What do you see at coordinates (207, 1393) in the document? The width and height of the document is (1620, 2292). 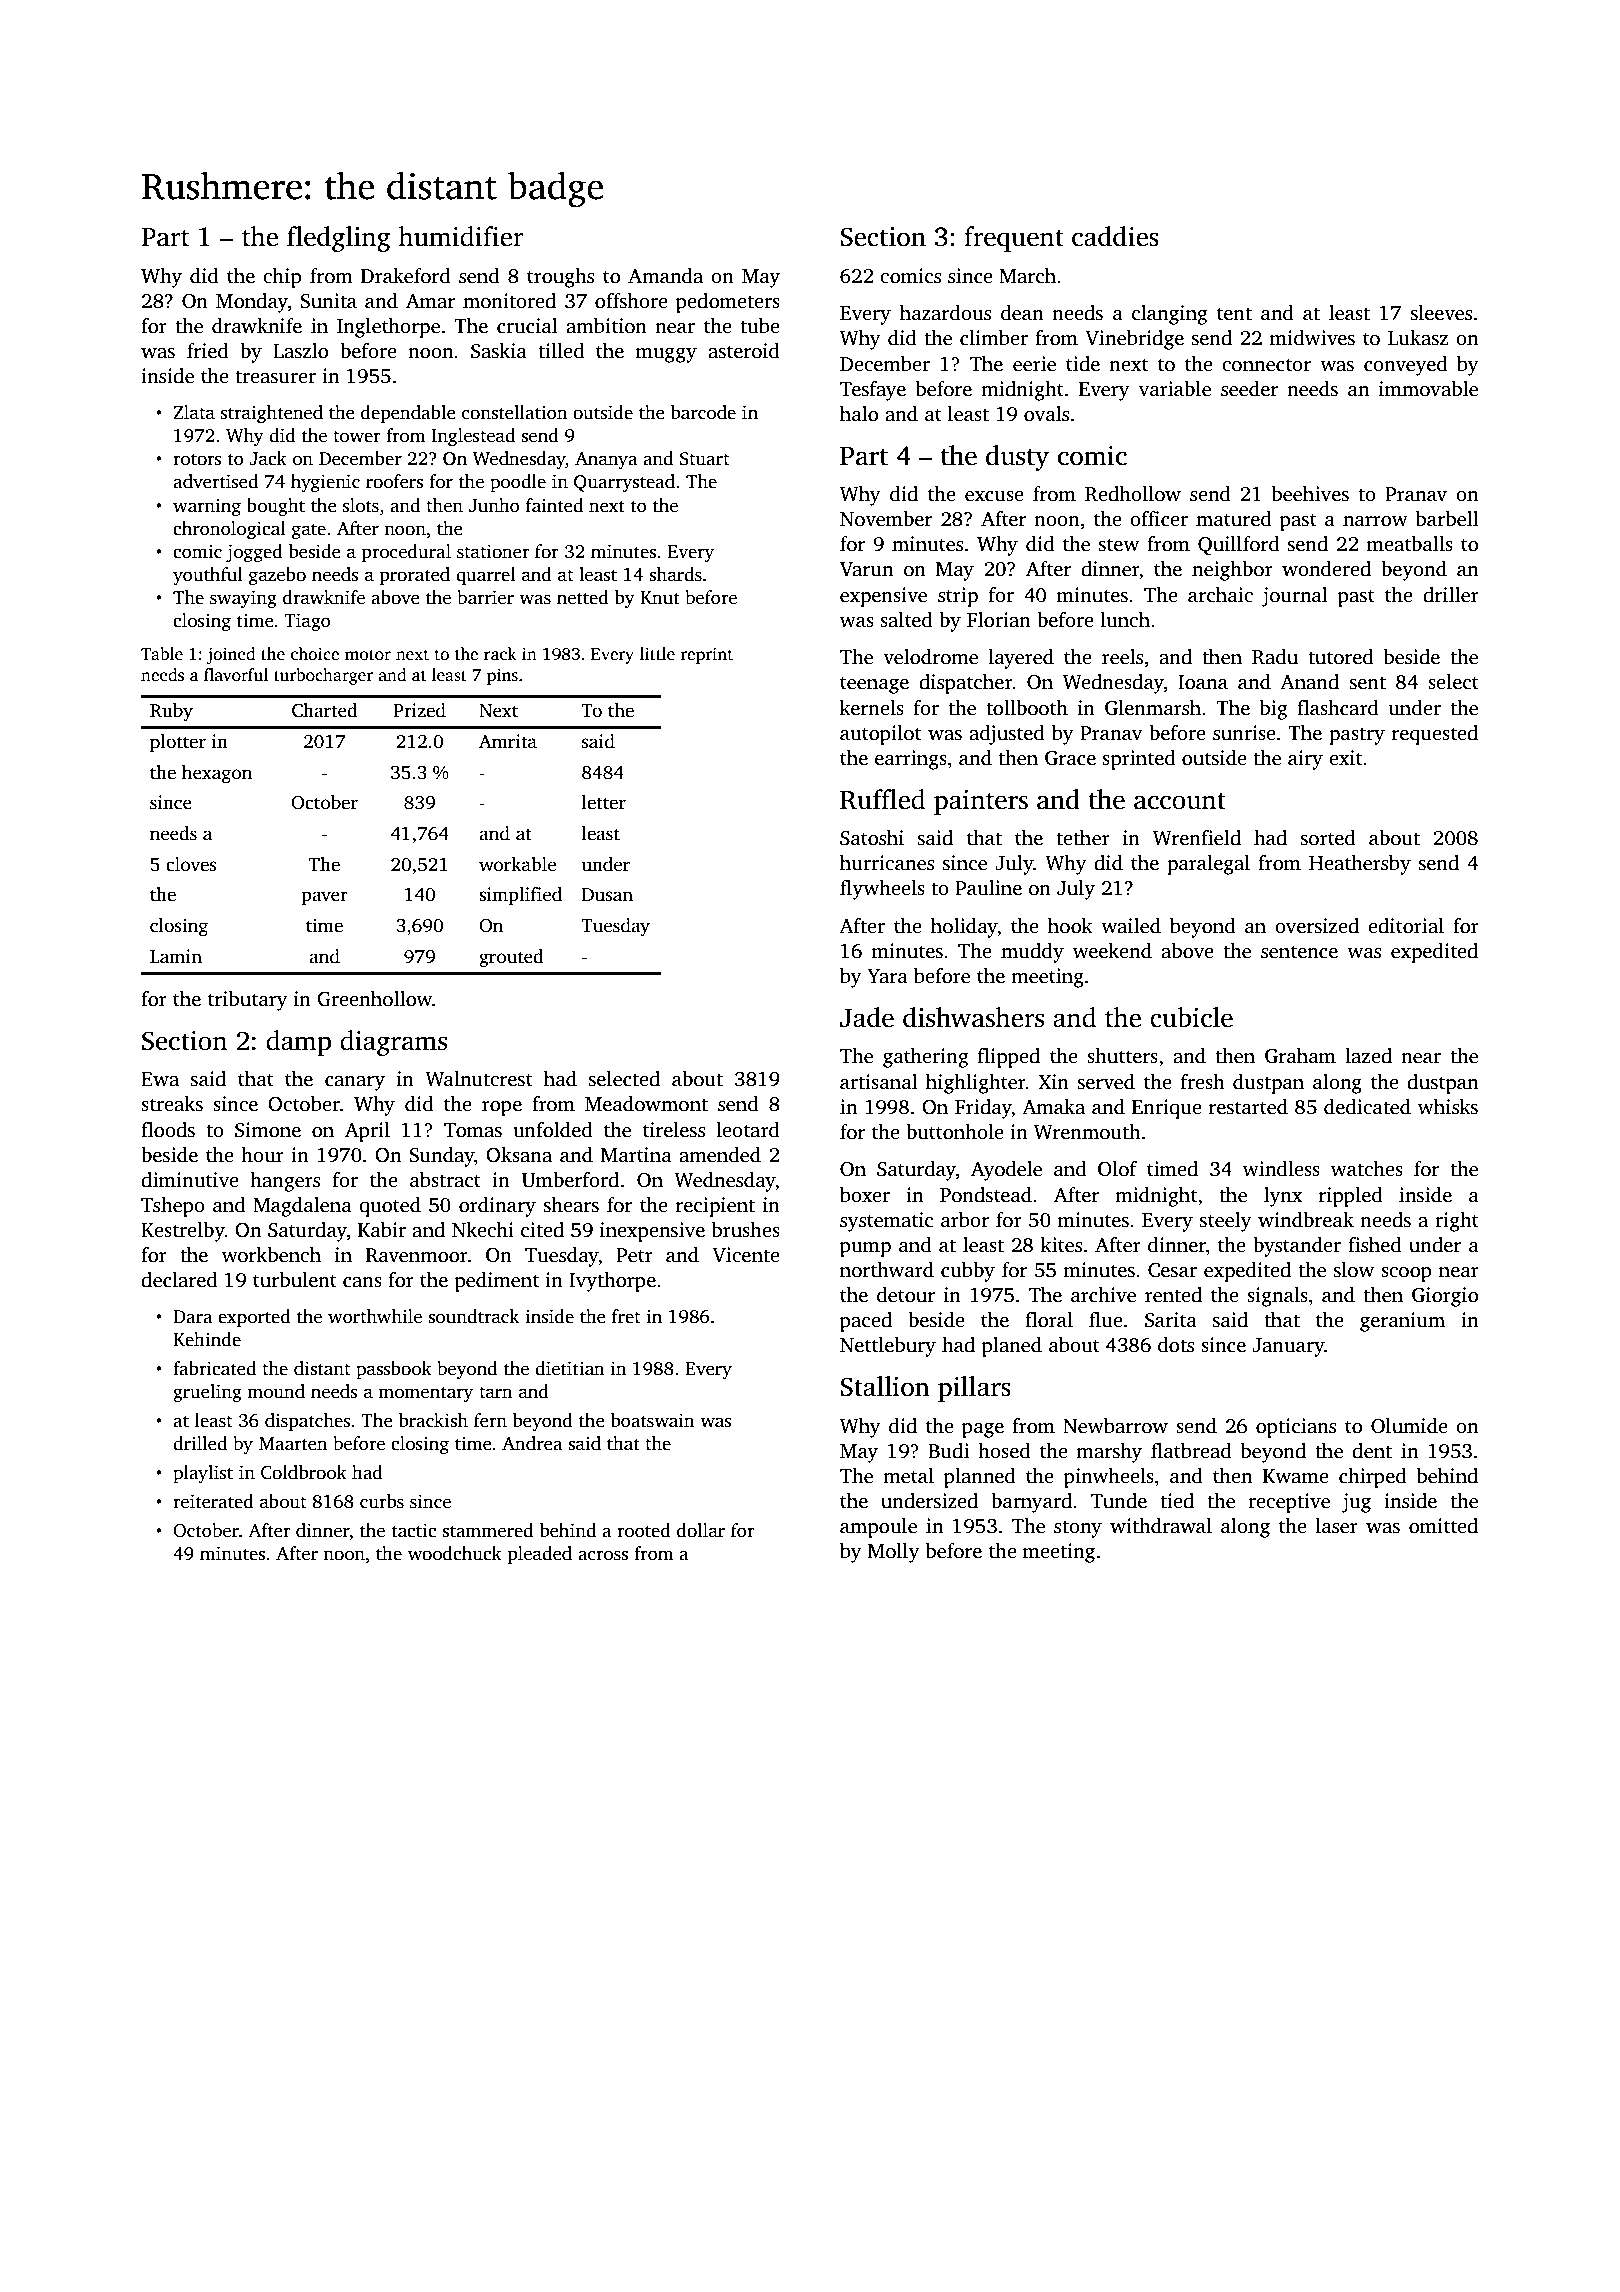 I see `grueling` at bounding box center [207, 1393].
